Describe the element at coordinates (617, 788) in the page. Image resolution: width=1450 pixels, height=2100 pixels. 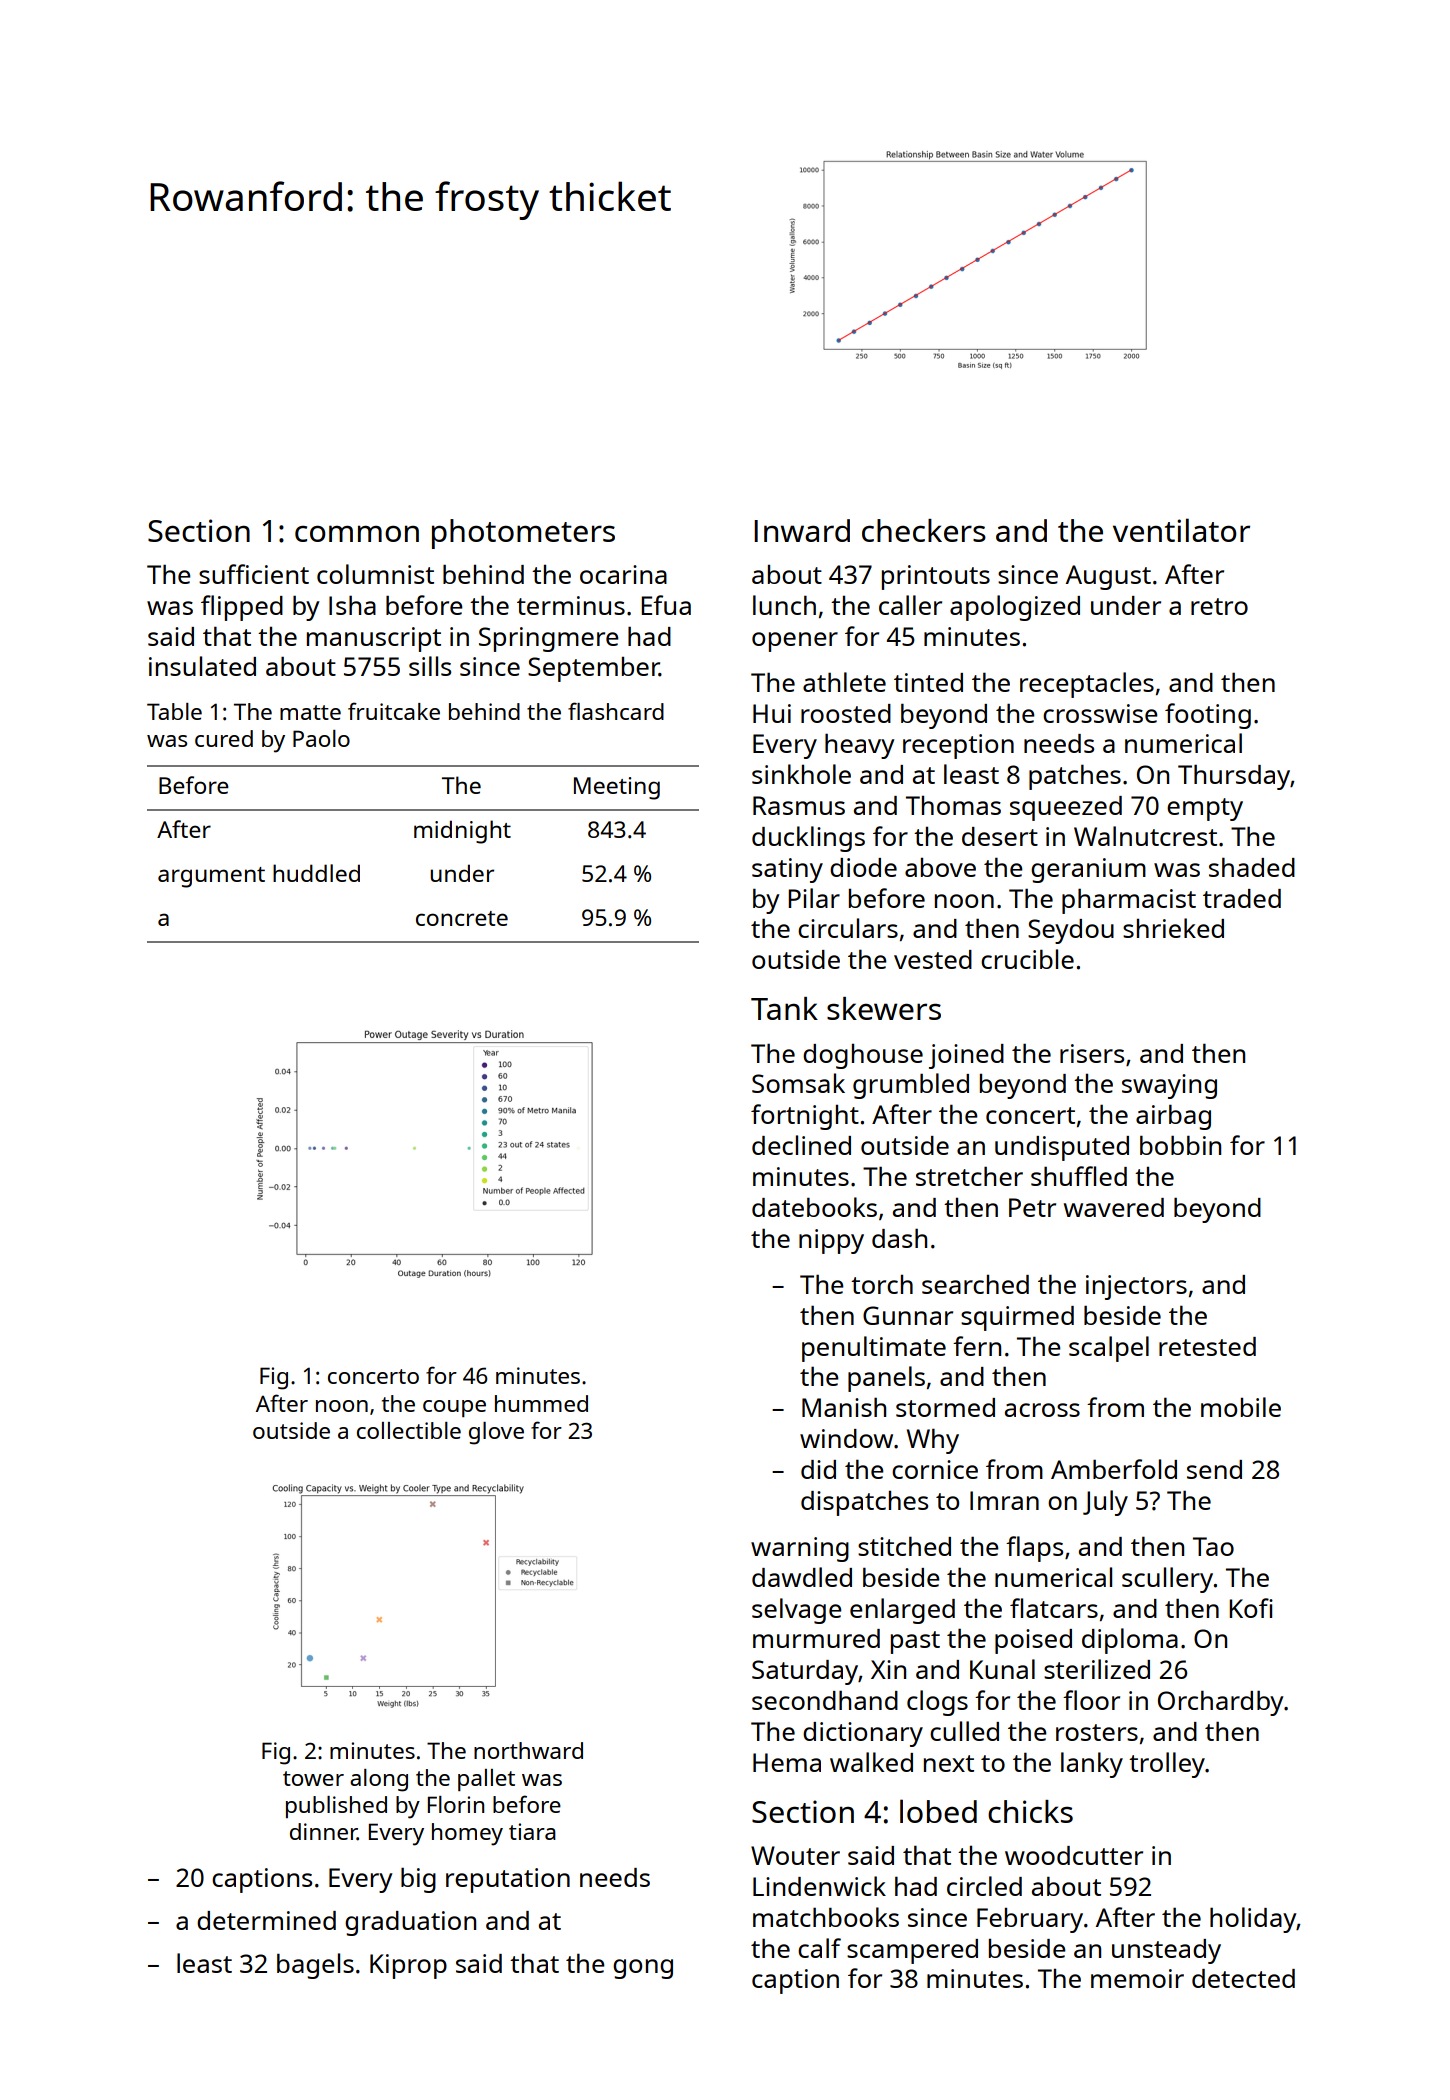
I see `Meeting` at that location.
